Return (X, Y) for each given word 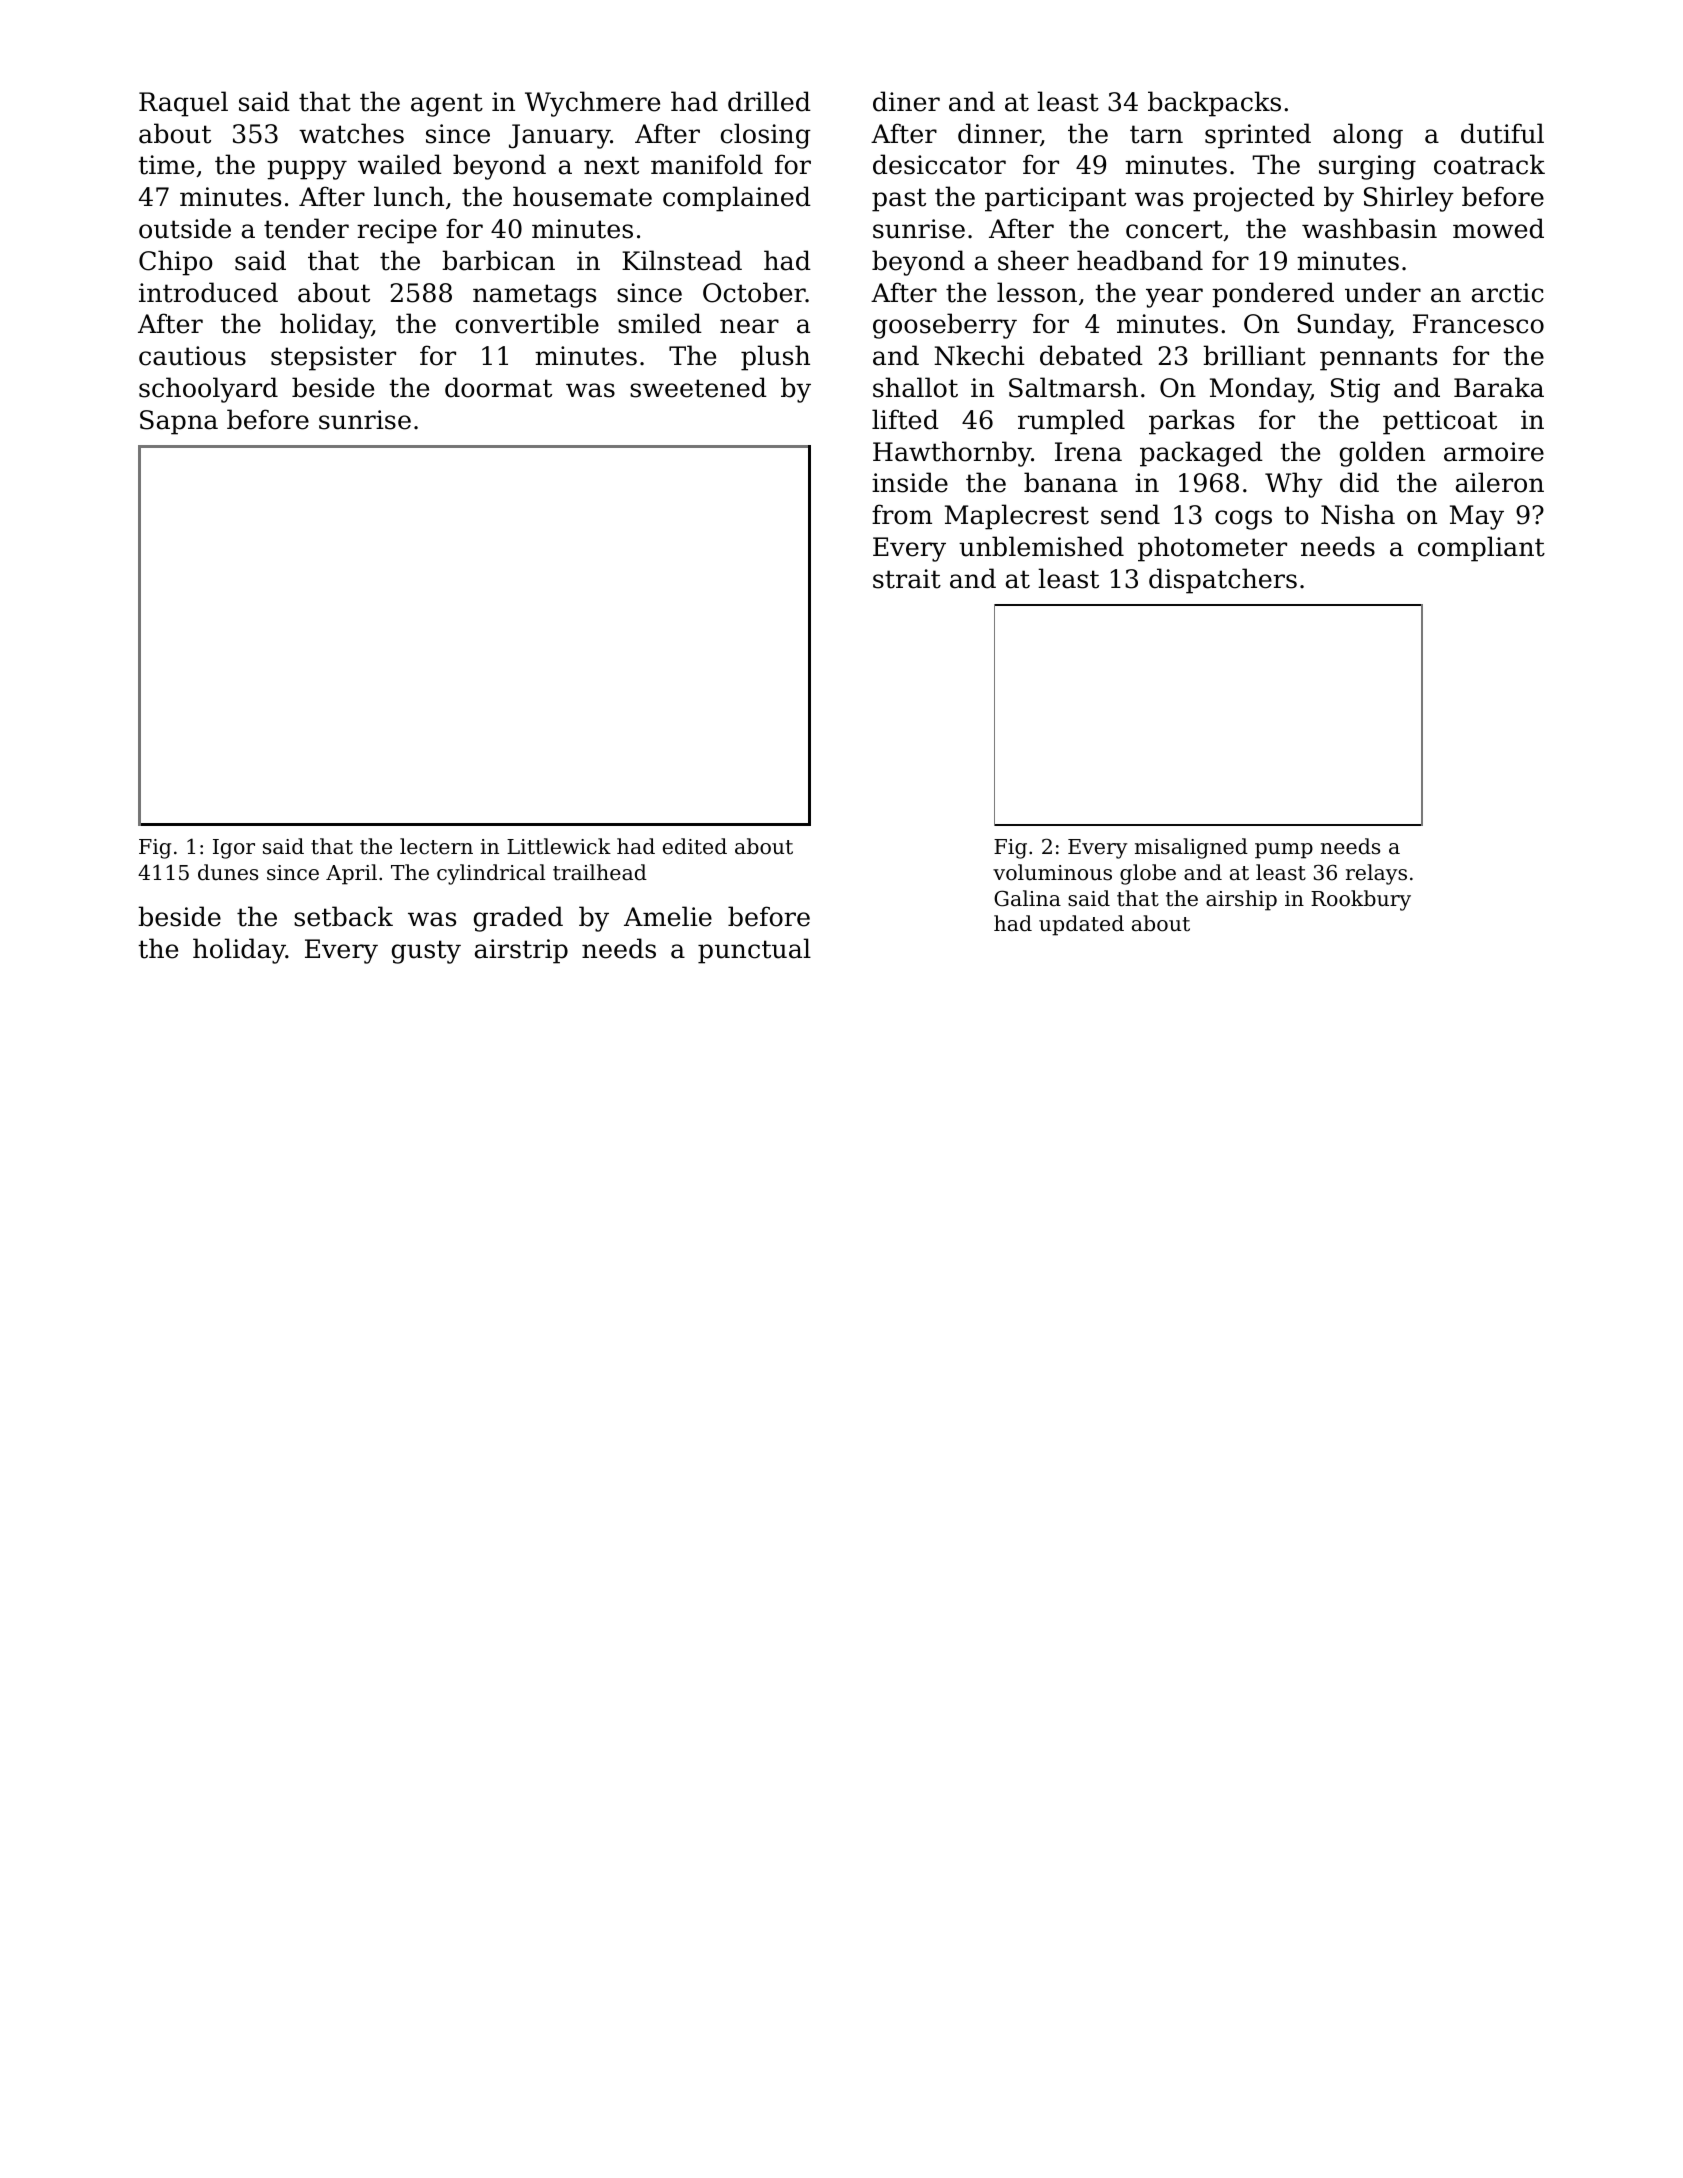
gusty (426, 952)
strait (907, 579)
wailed (400, 164)
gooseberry (945, 326)
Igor (234, 849)
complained (737, 199)
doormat (498, 387)
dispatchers (1223, 581)
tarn (1156, 134)
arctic (1508, 293)
